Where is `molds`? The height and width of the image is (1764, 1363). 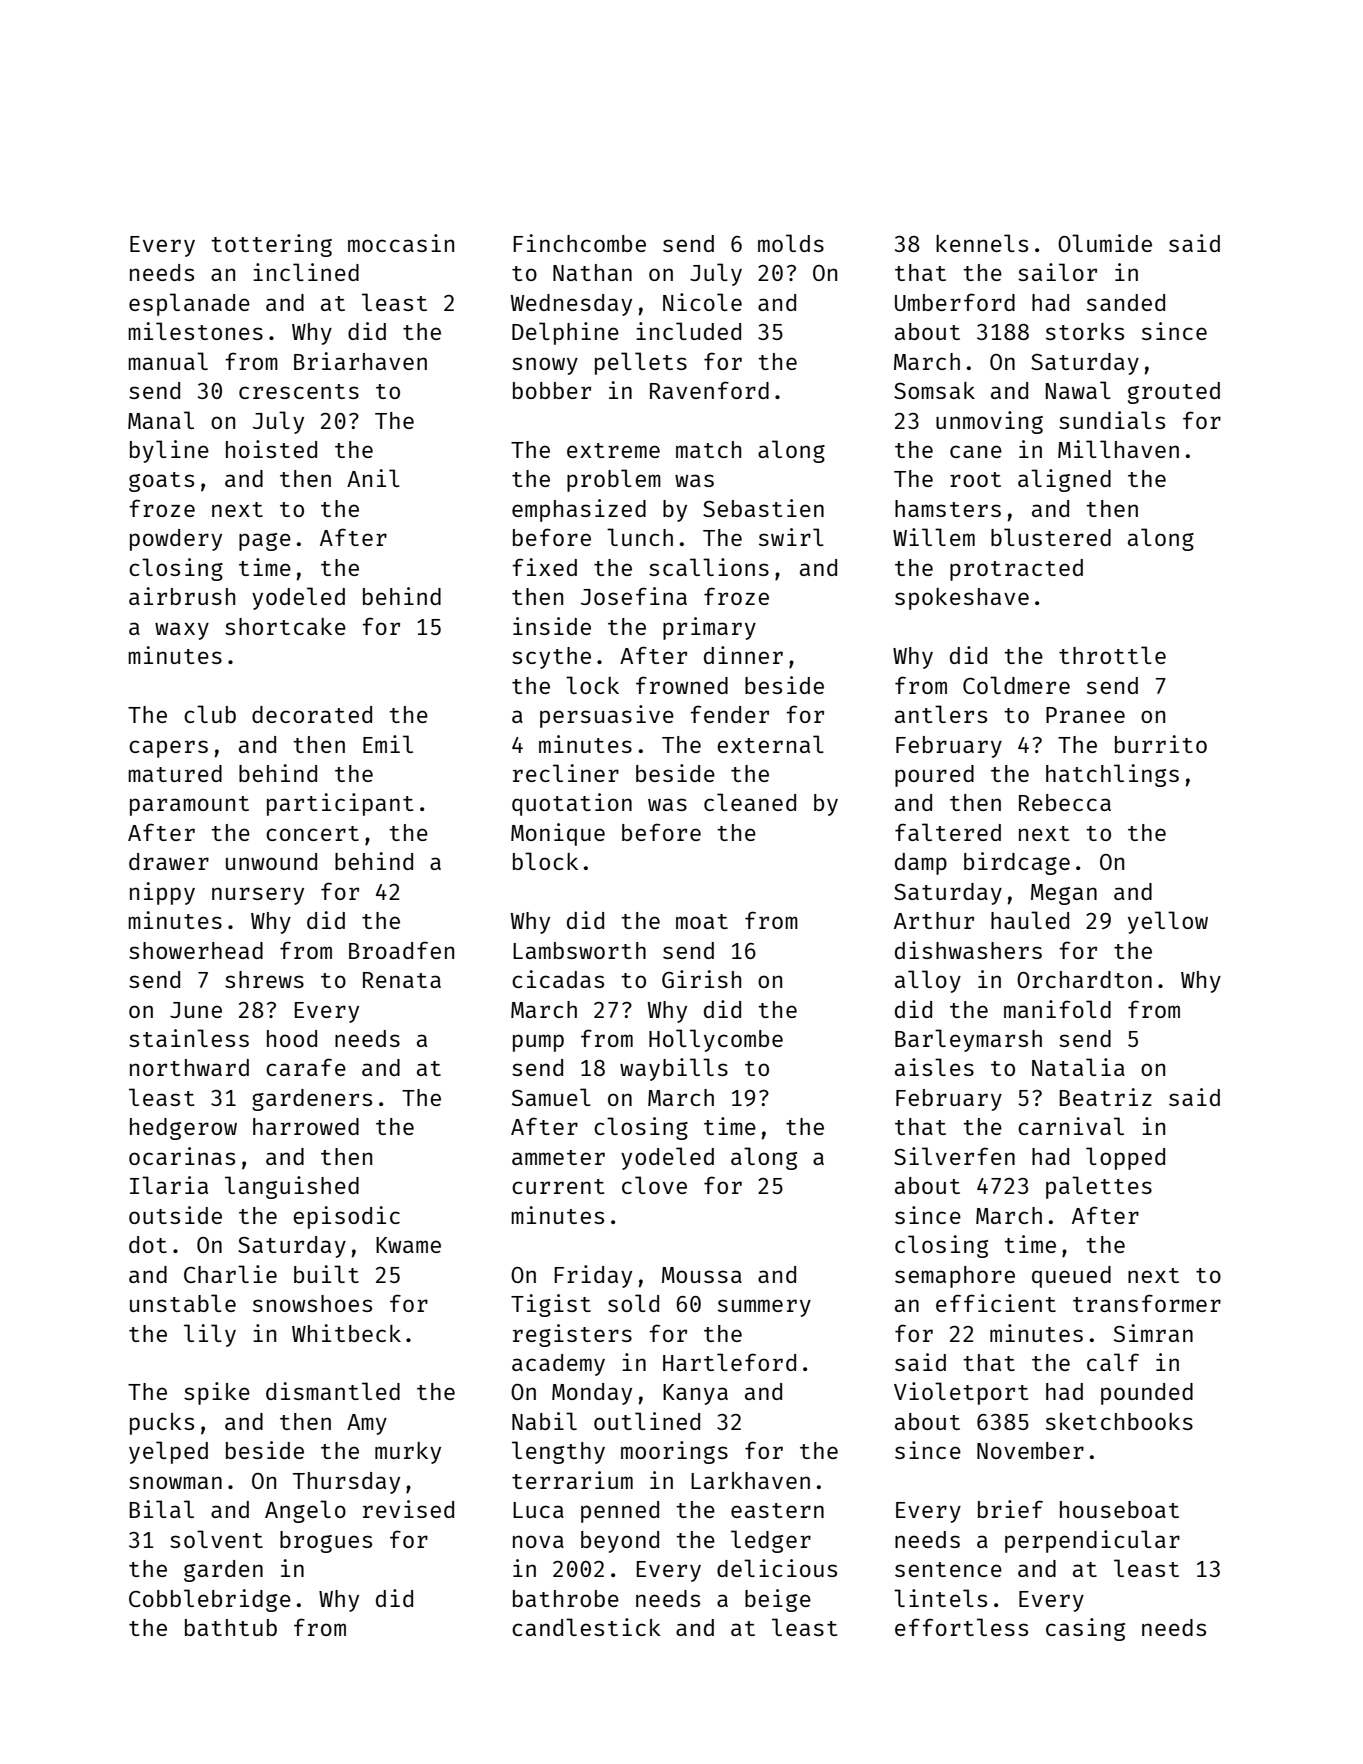
molds is located at coordinates (791, 243).
